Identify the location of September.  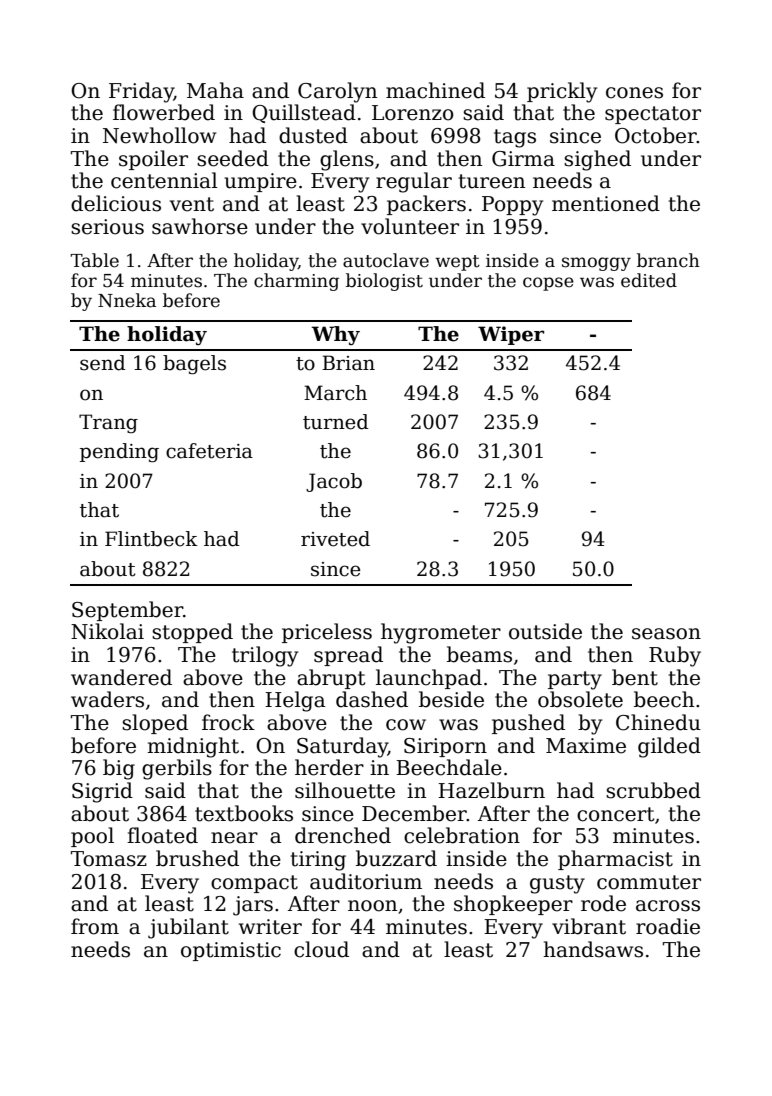
(127, 611).
